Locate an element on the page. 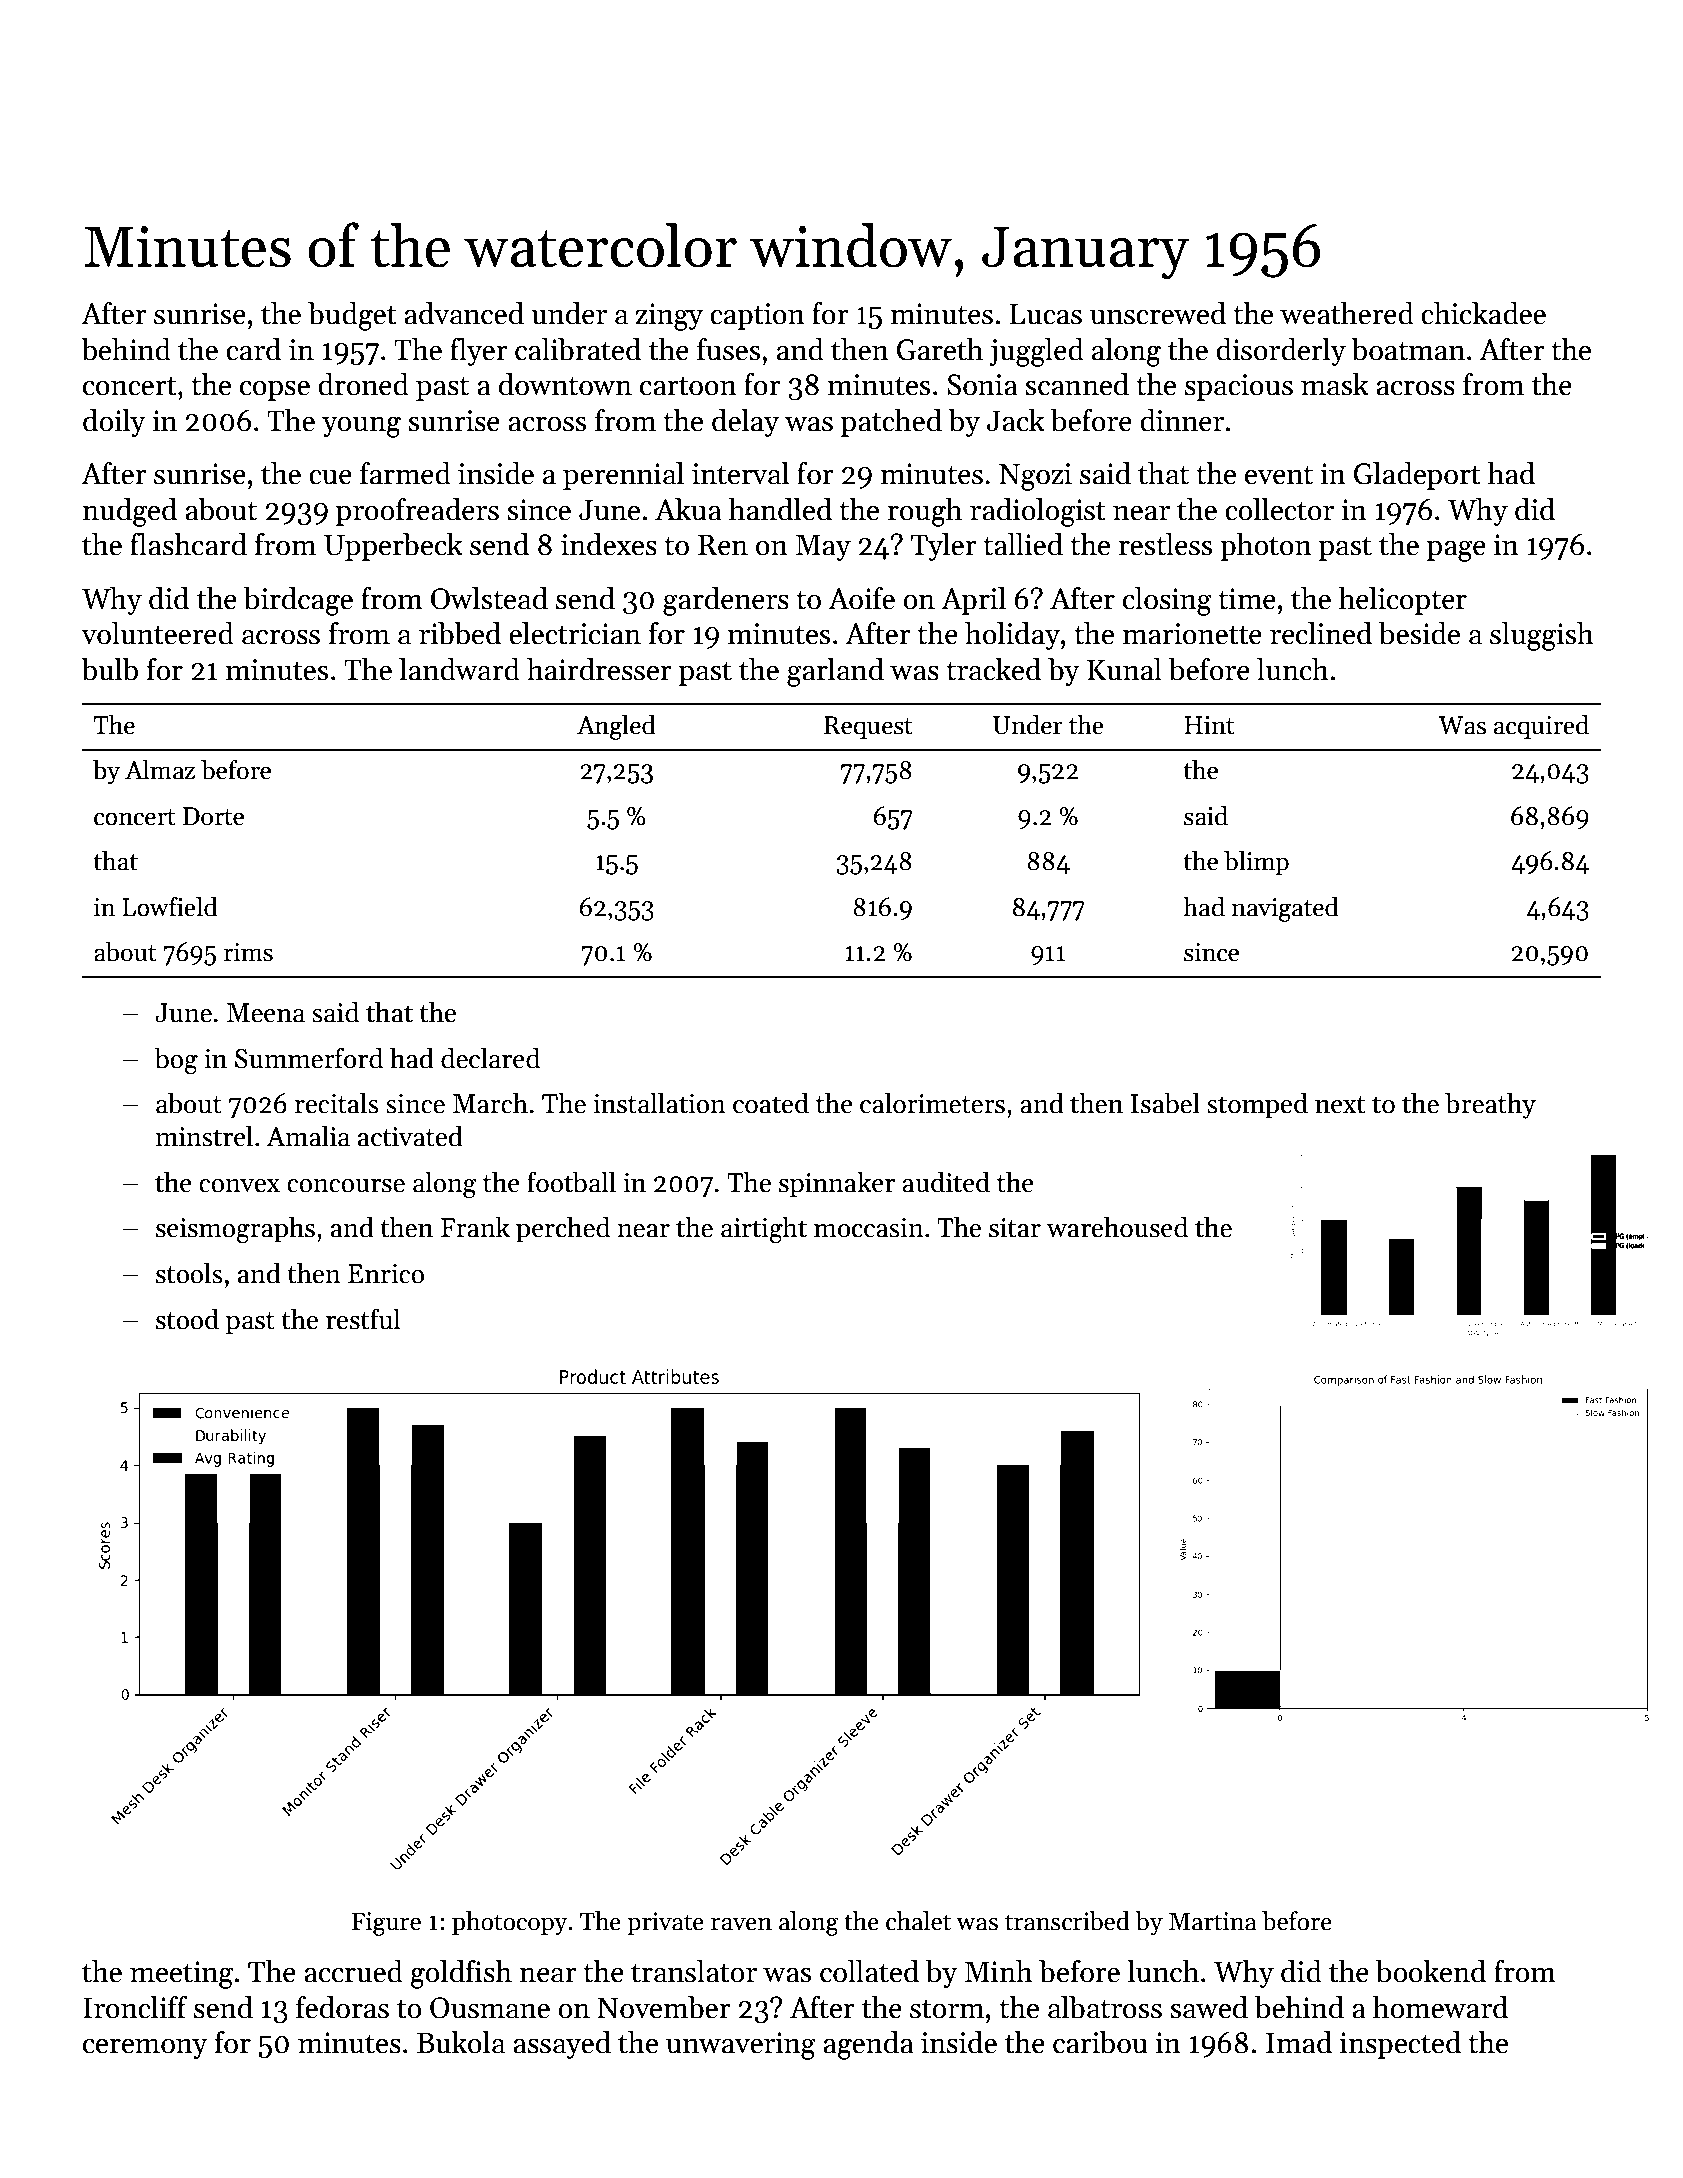  caption is located at coordinates (757, 316).
